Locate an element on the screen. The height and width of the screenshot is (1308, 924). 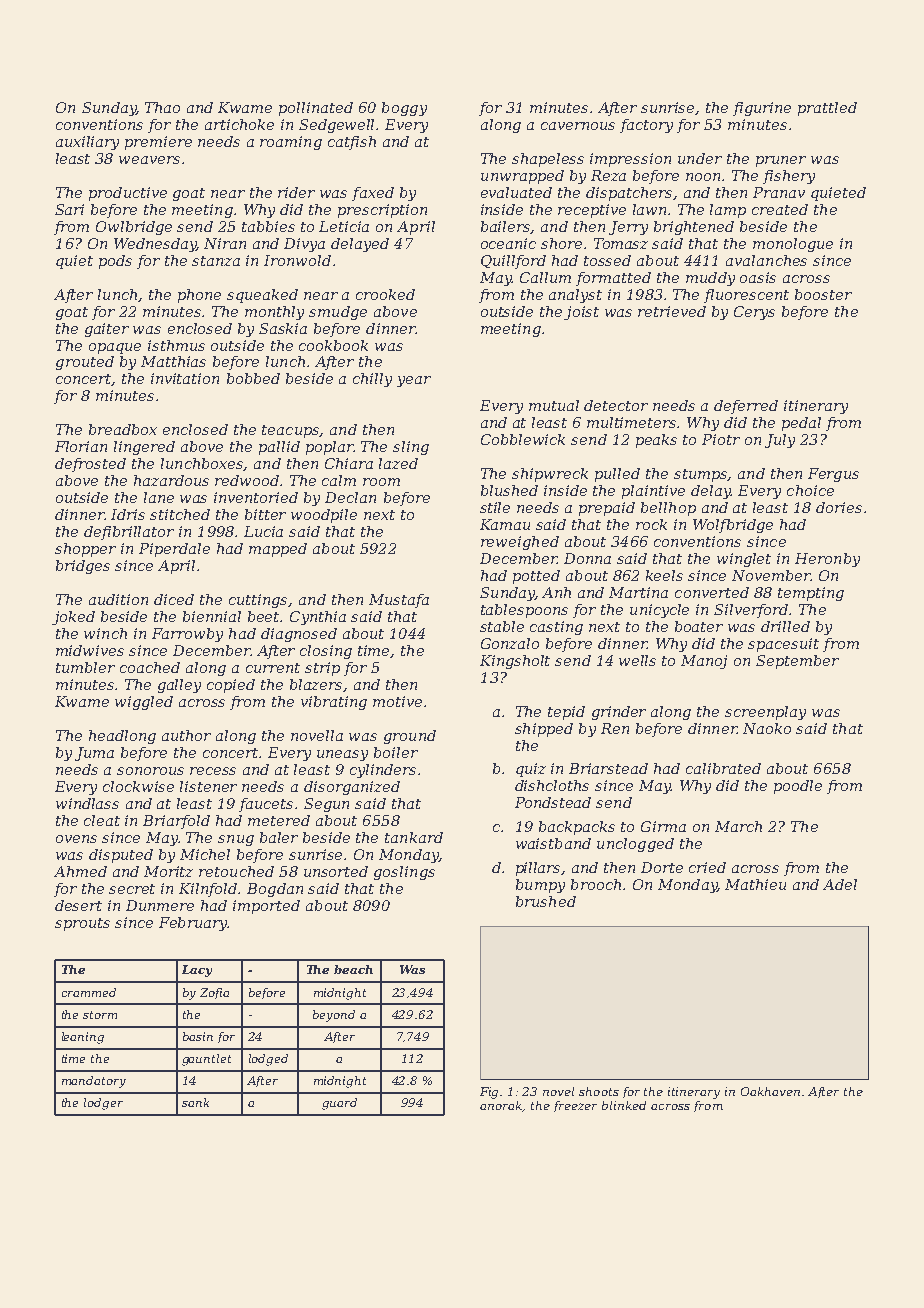
factory is located at coordinates (646, 126).
